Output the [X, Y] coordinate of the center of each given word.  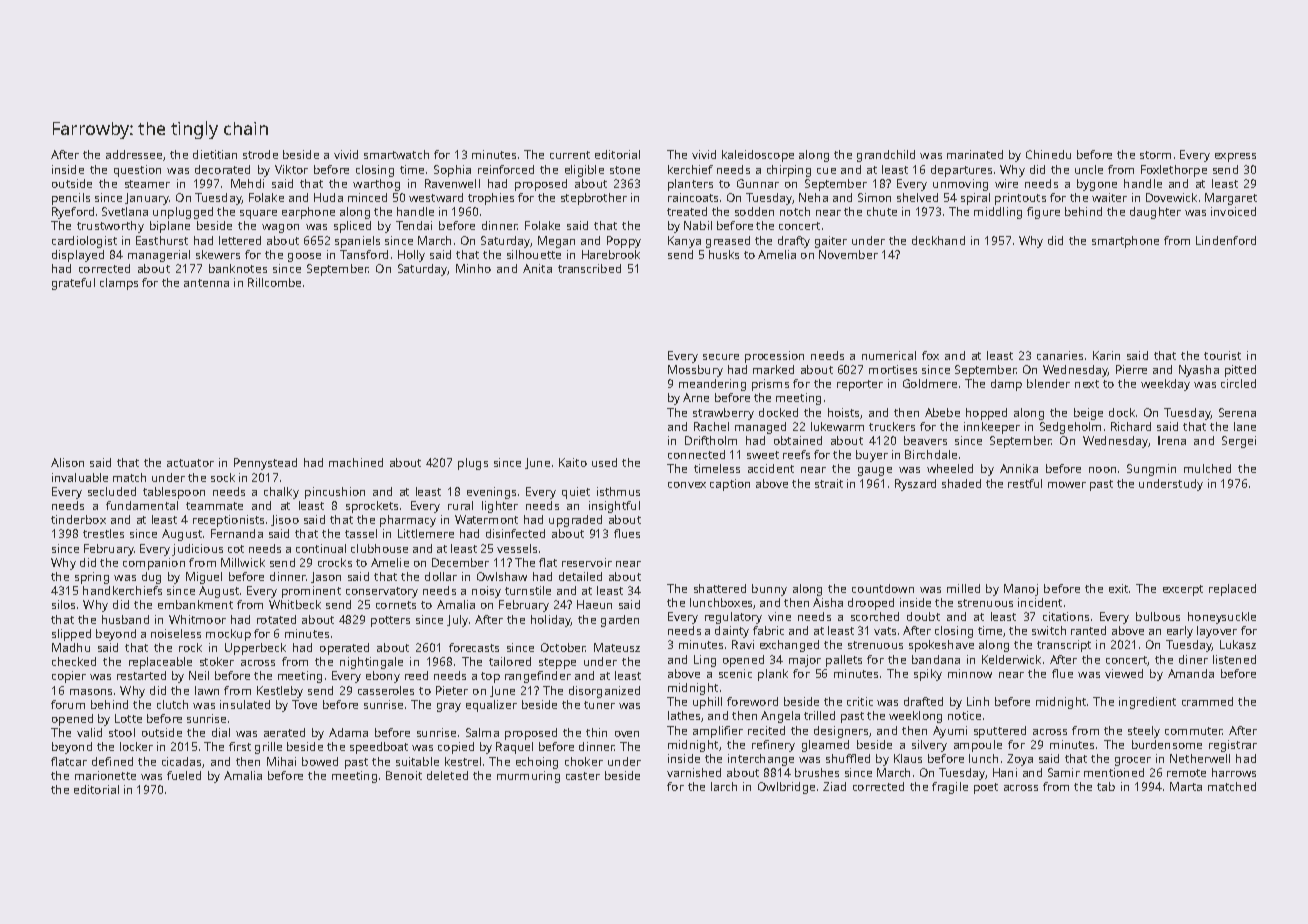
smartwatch [396, 154]
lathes [684, 715]
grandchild [886, 156]
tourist [1222, 355]
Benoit [404, 775]
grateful [73, 284]
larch [724, 786]
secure [721, 357]
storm [1155, 155]
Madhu [71, 647]
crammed [1207, 701]
